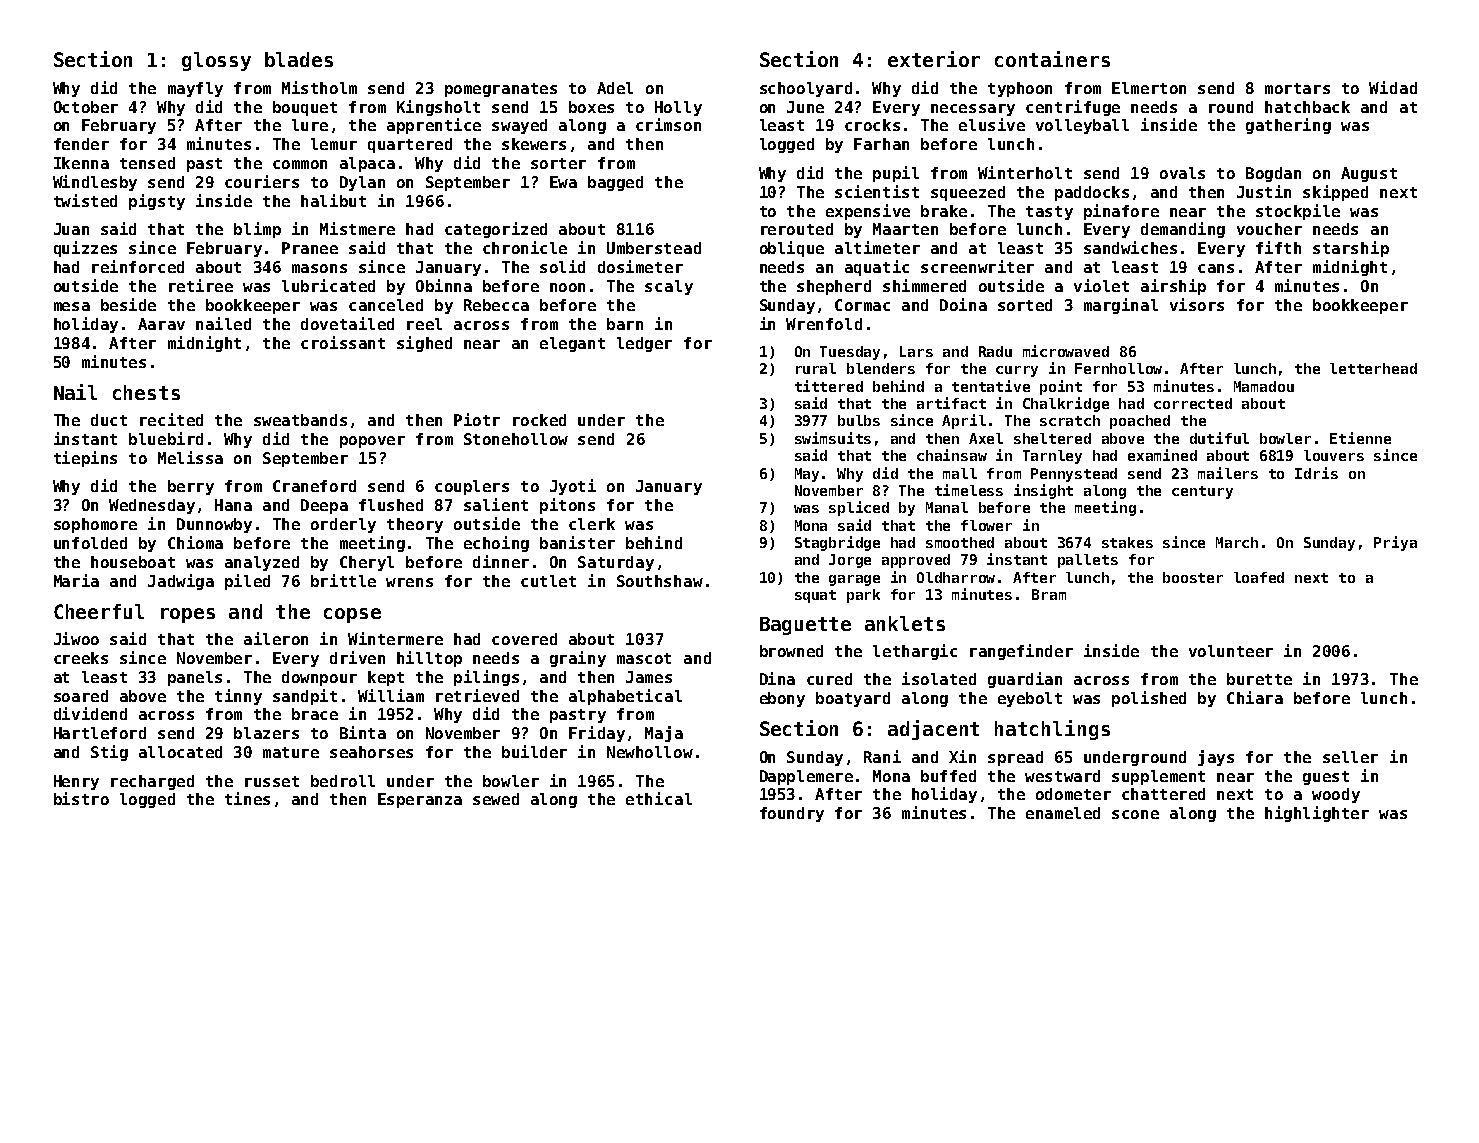 The height and width of the image is (1143, 1479). Describe the element at coordinates (829, 386) in the image. I see `tittered` at that location.
